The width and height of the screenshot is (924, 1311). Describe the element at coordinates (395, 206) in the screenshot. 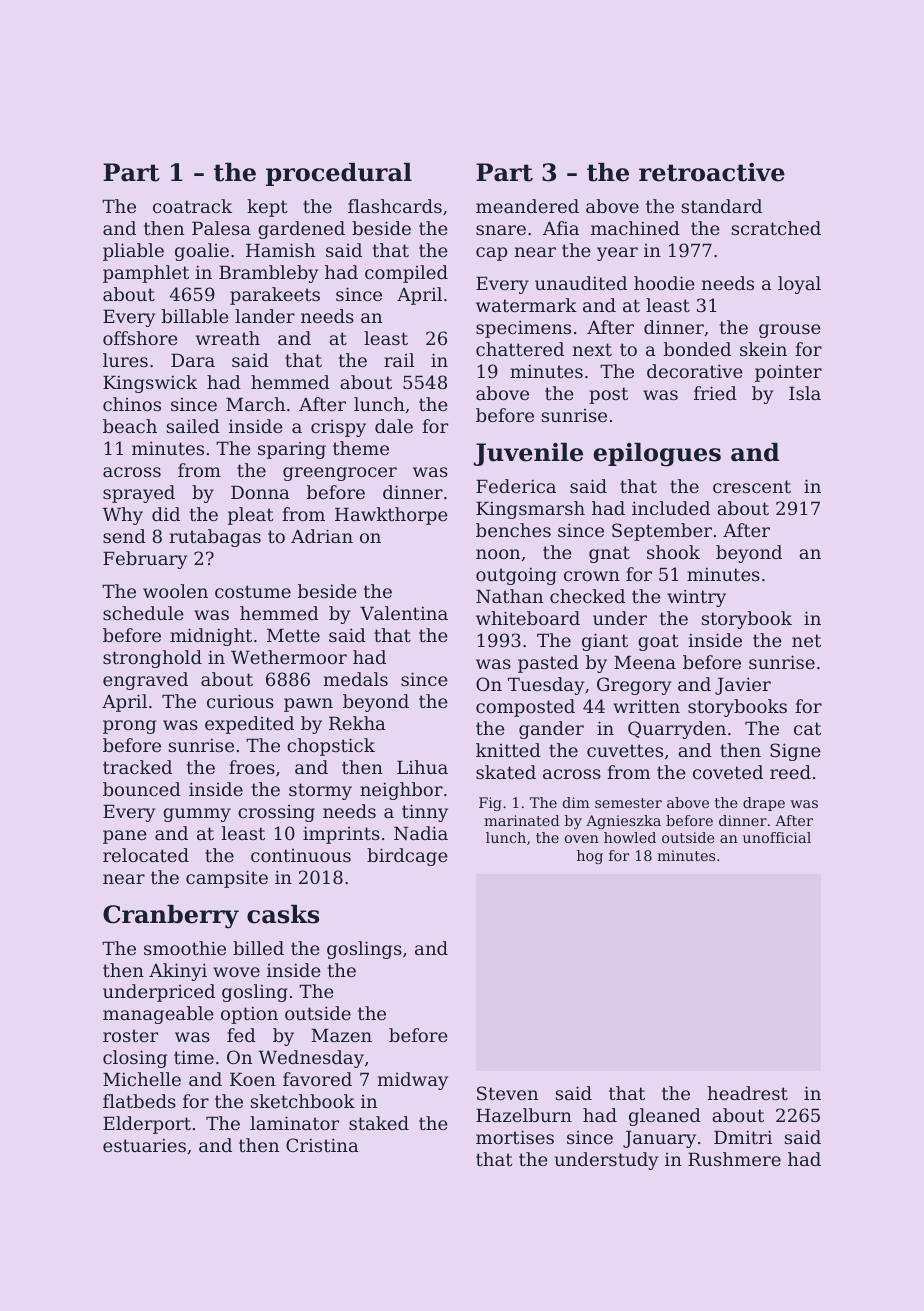

I see `flashcards` at that location.
